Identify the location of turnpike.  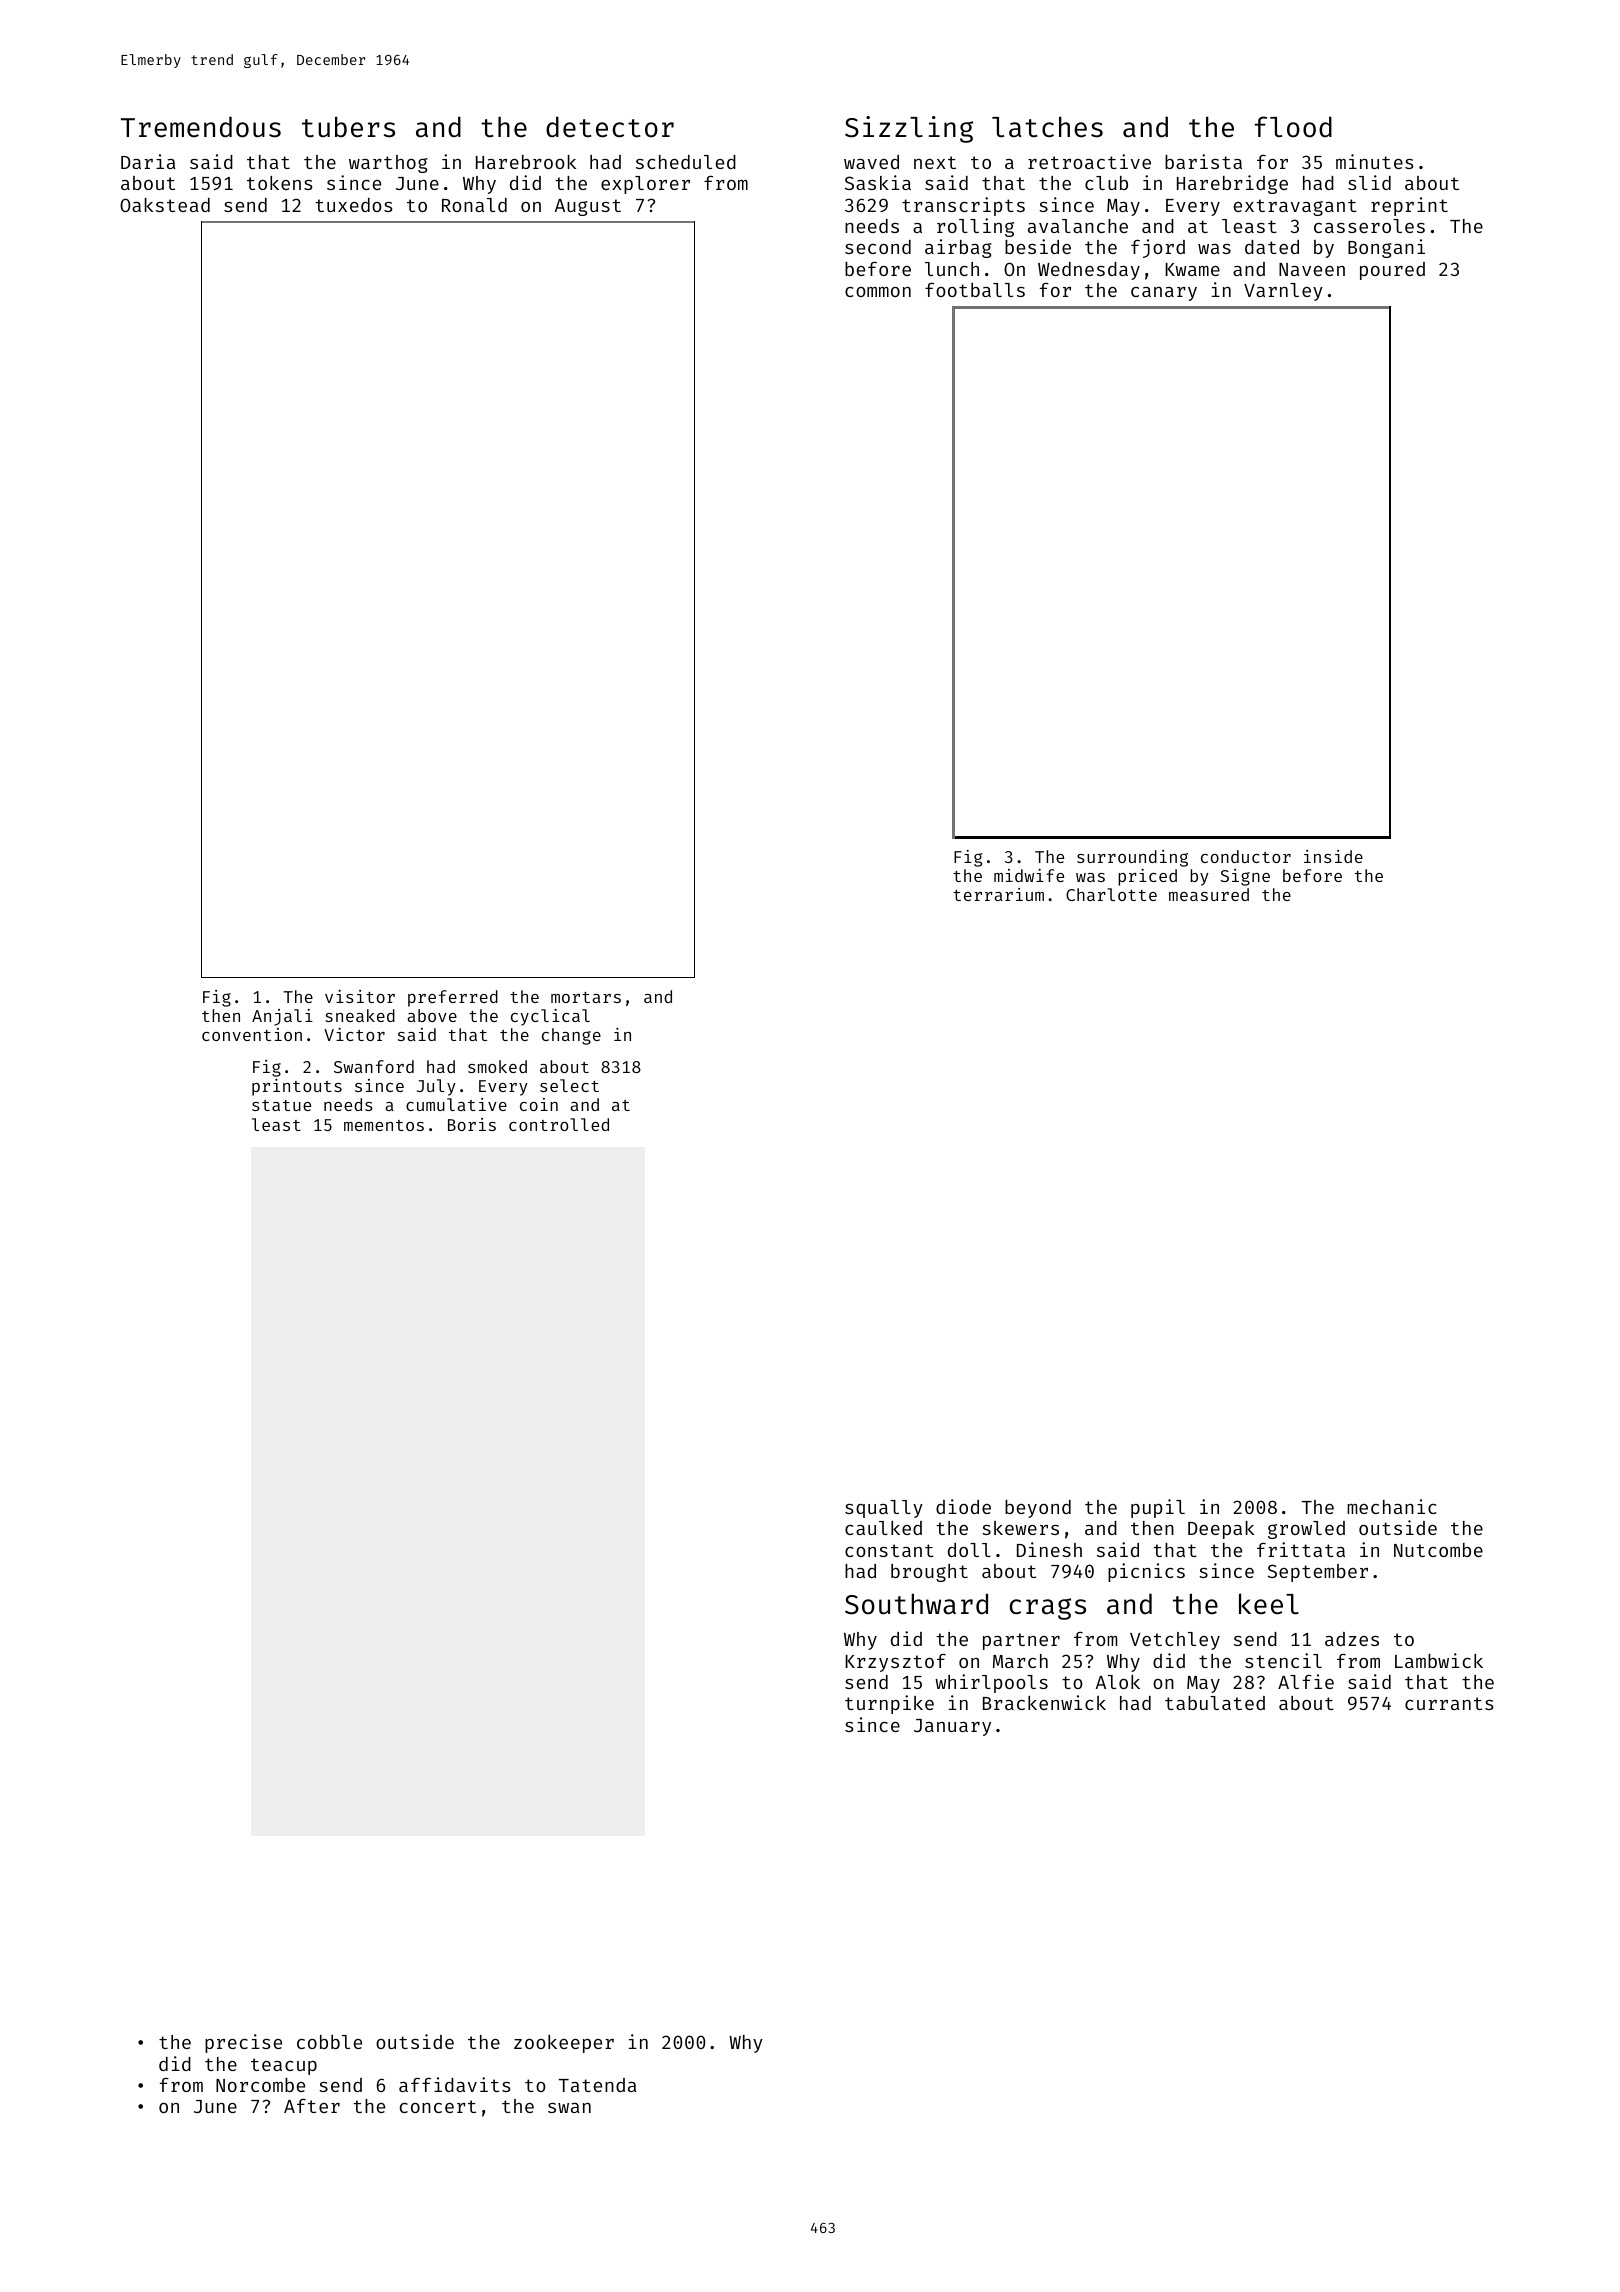
(889, 1704).
